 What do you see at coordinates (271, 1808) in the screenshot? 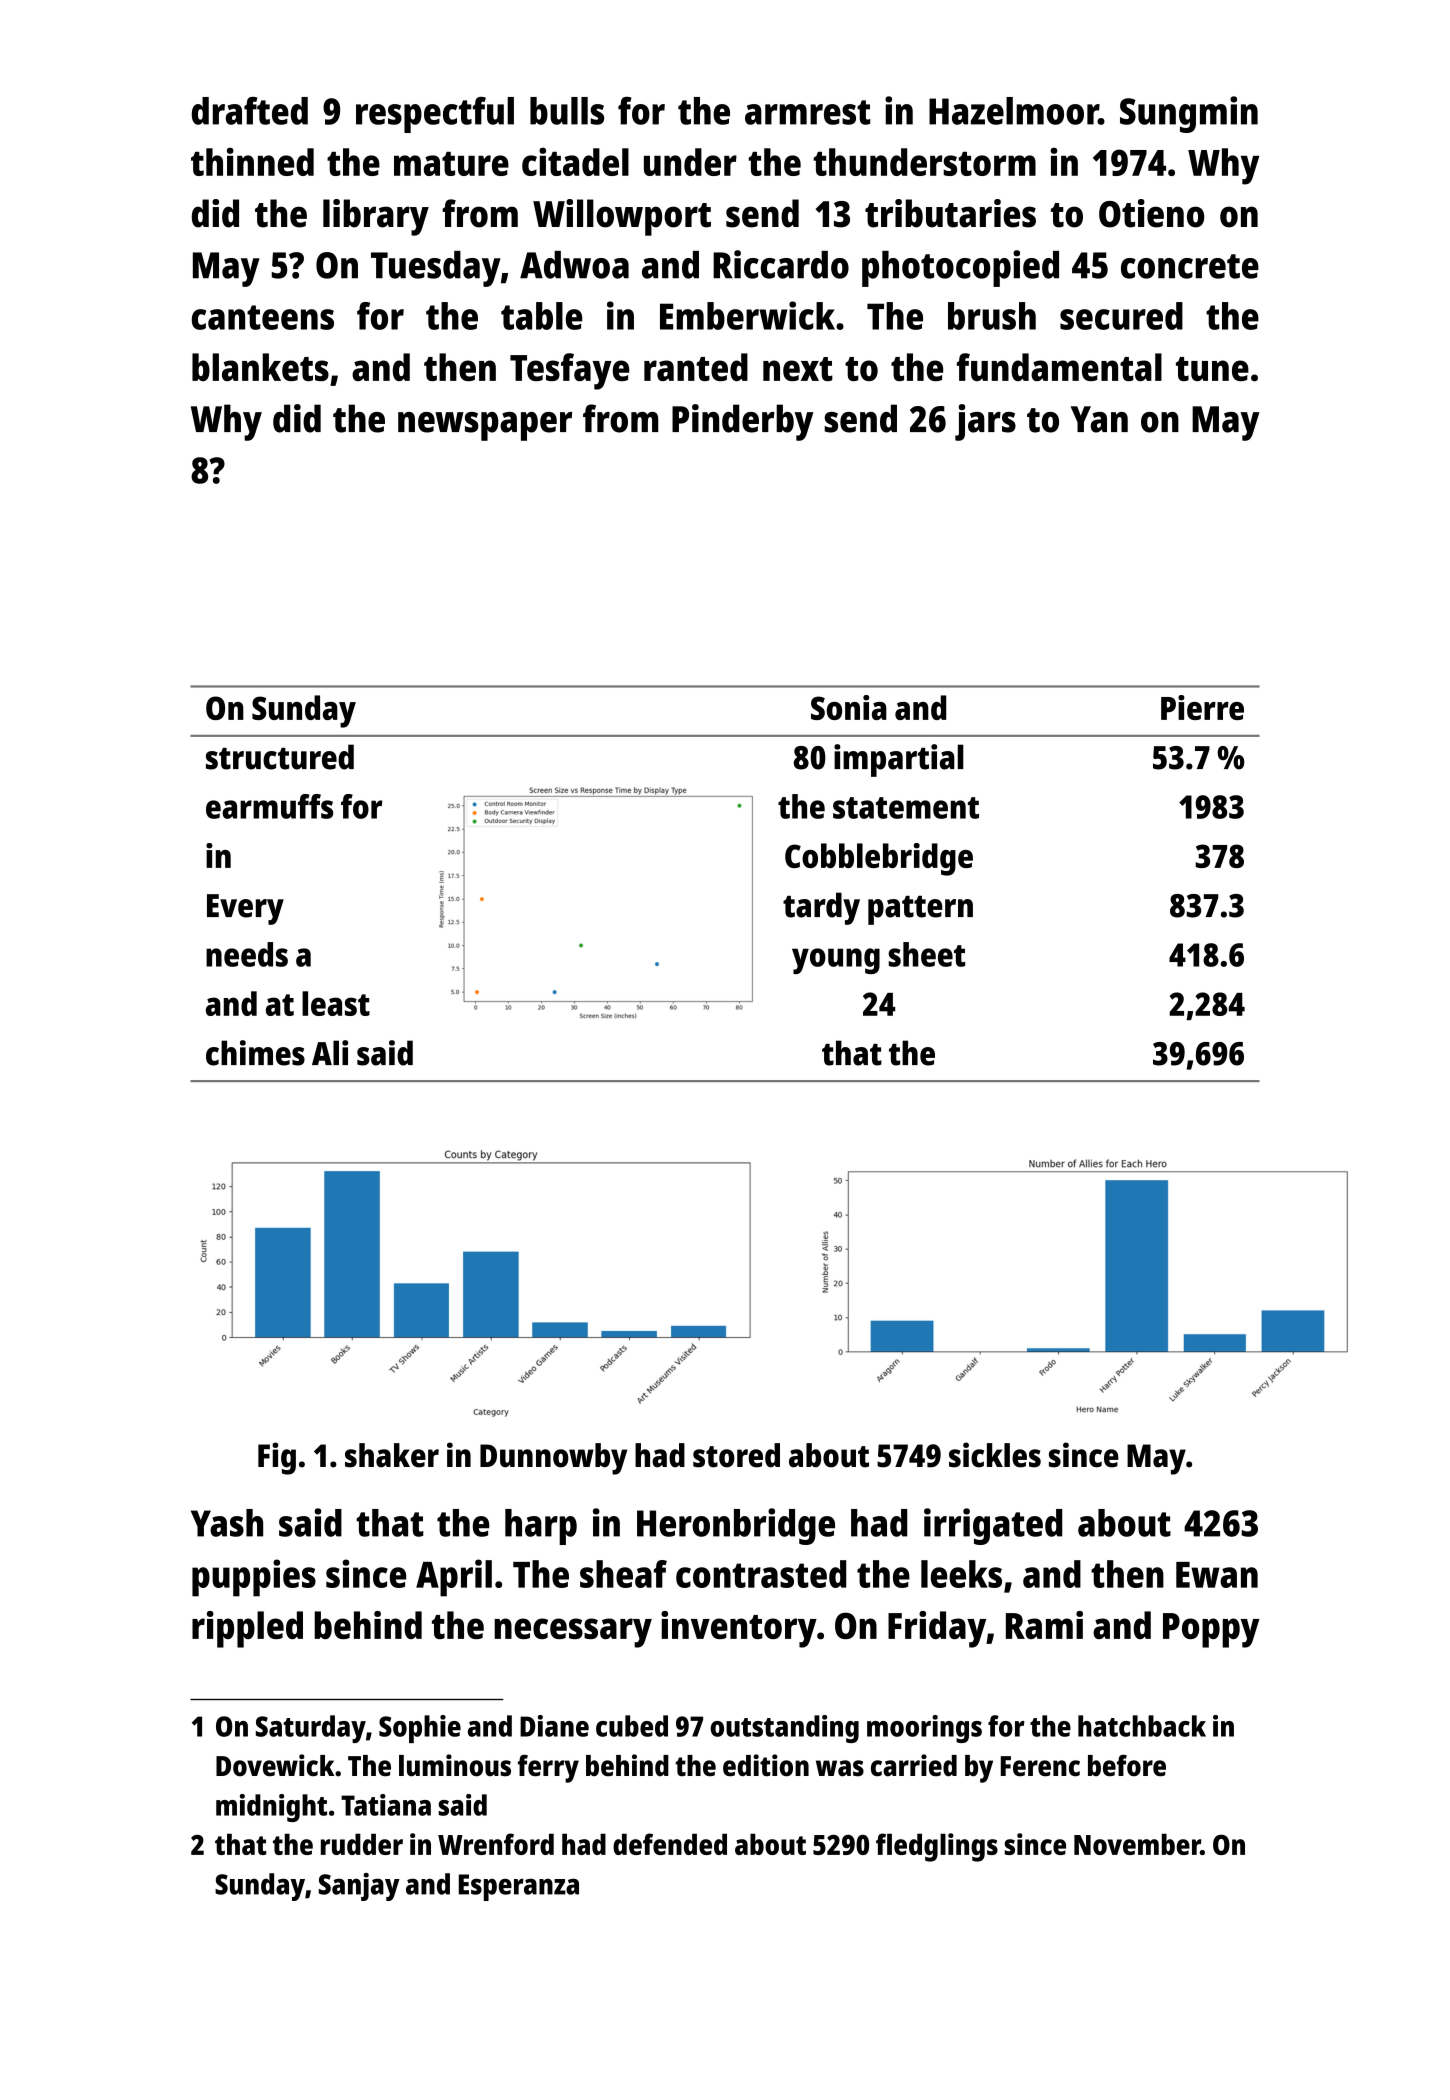
I see `midnight` at bounding box center [271, 1808].
